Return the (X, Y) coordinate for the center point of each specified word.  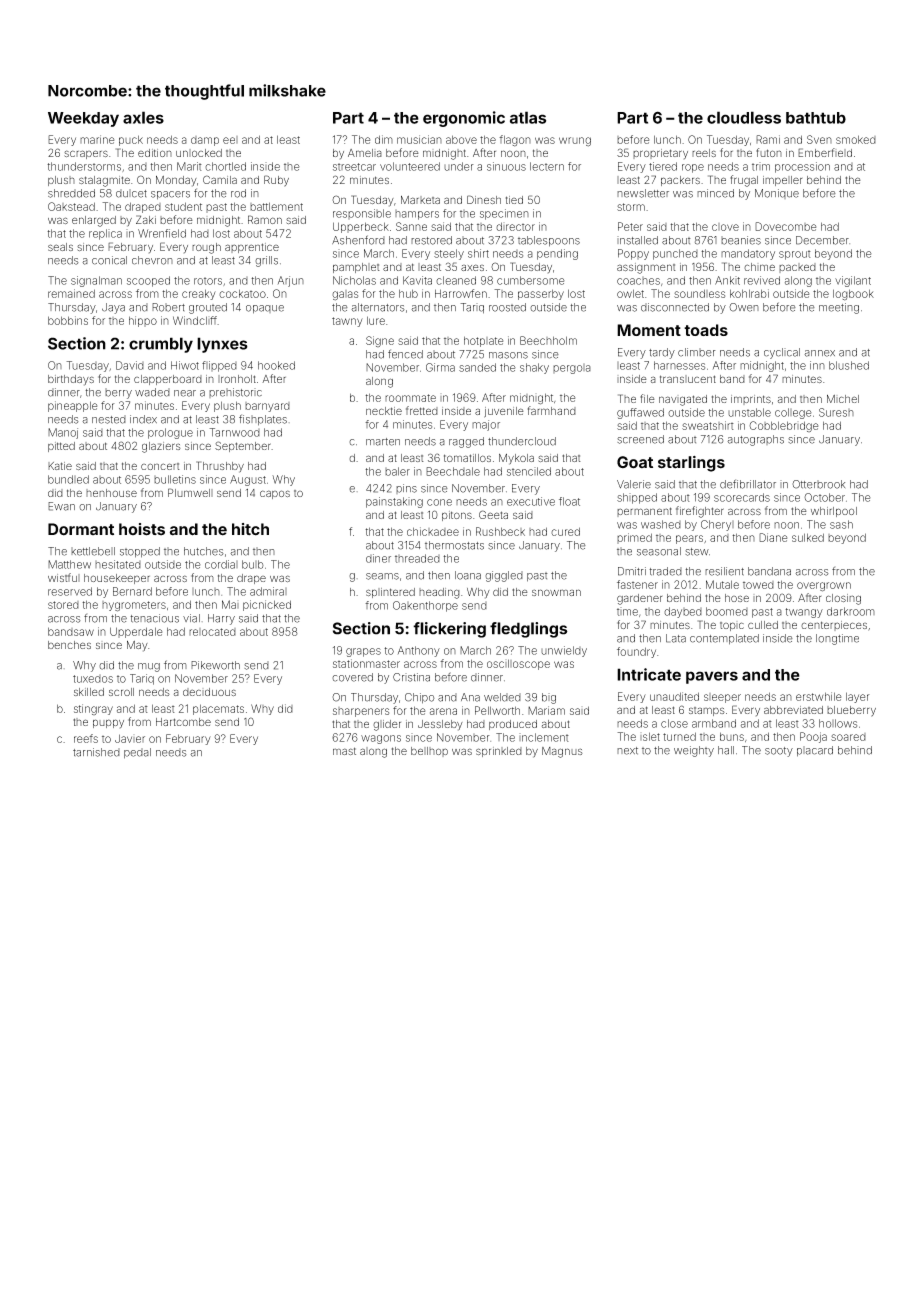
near (185, 393)
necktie (384, 411)
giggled (504, 576)
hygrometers (134, 606)
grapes (363, 652)
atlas (528, 117)
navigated (683, 400)
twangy (804, 613)
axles (143, 117)
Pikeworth (215, 665)
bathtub (816, 118)
